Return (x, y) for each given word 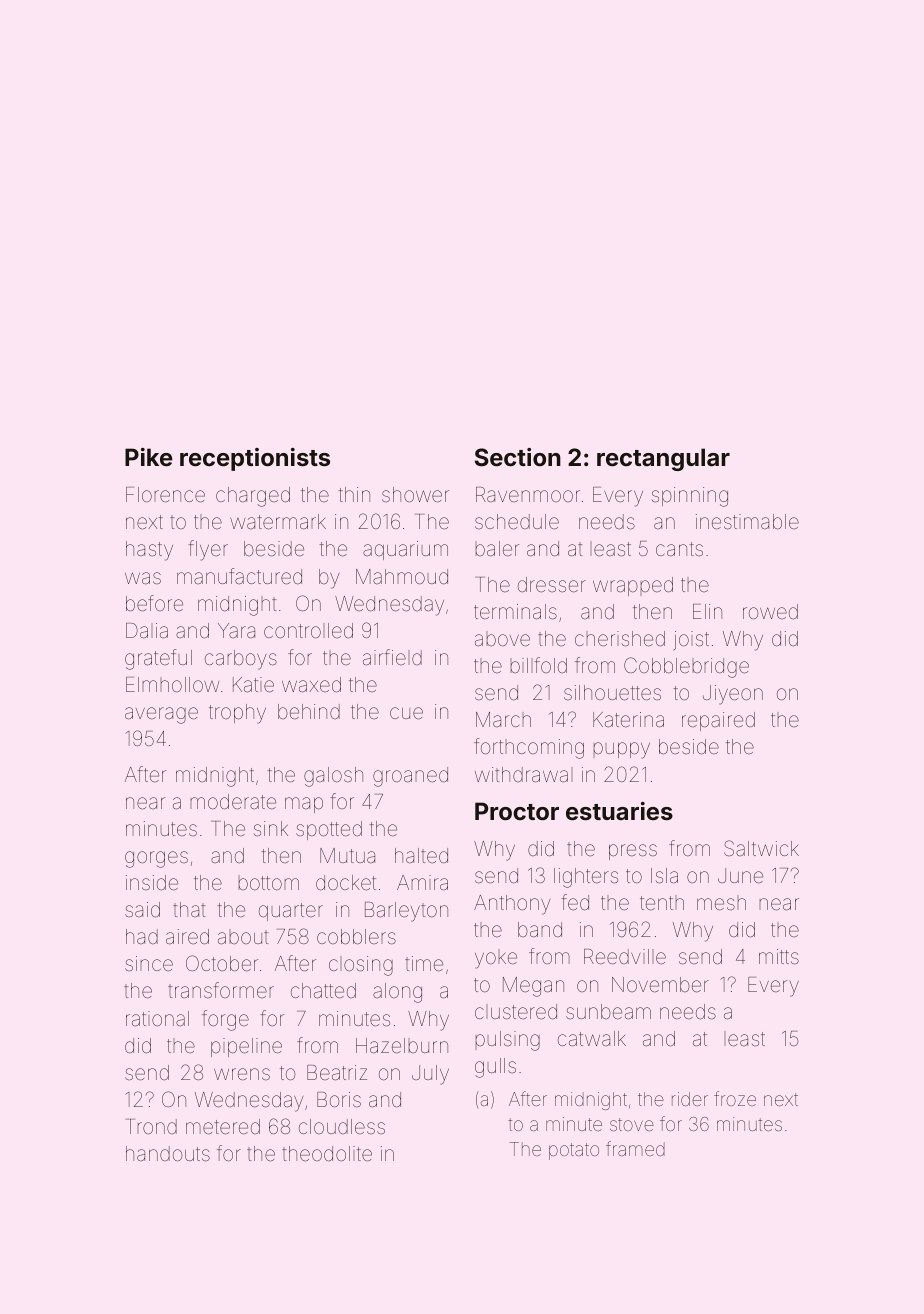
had (142, 936)
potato (574, 1151)
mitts (779, 956)
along (397, 993)
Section (518, 457)
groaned (410, 777)
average (161, 715)
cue (406, 713)
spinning (690, 497)
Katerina (628, 719)
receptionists (255, 459)
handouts (168, 1153)
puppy (622, 750)
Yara (236, 630)
